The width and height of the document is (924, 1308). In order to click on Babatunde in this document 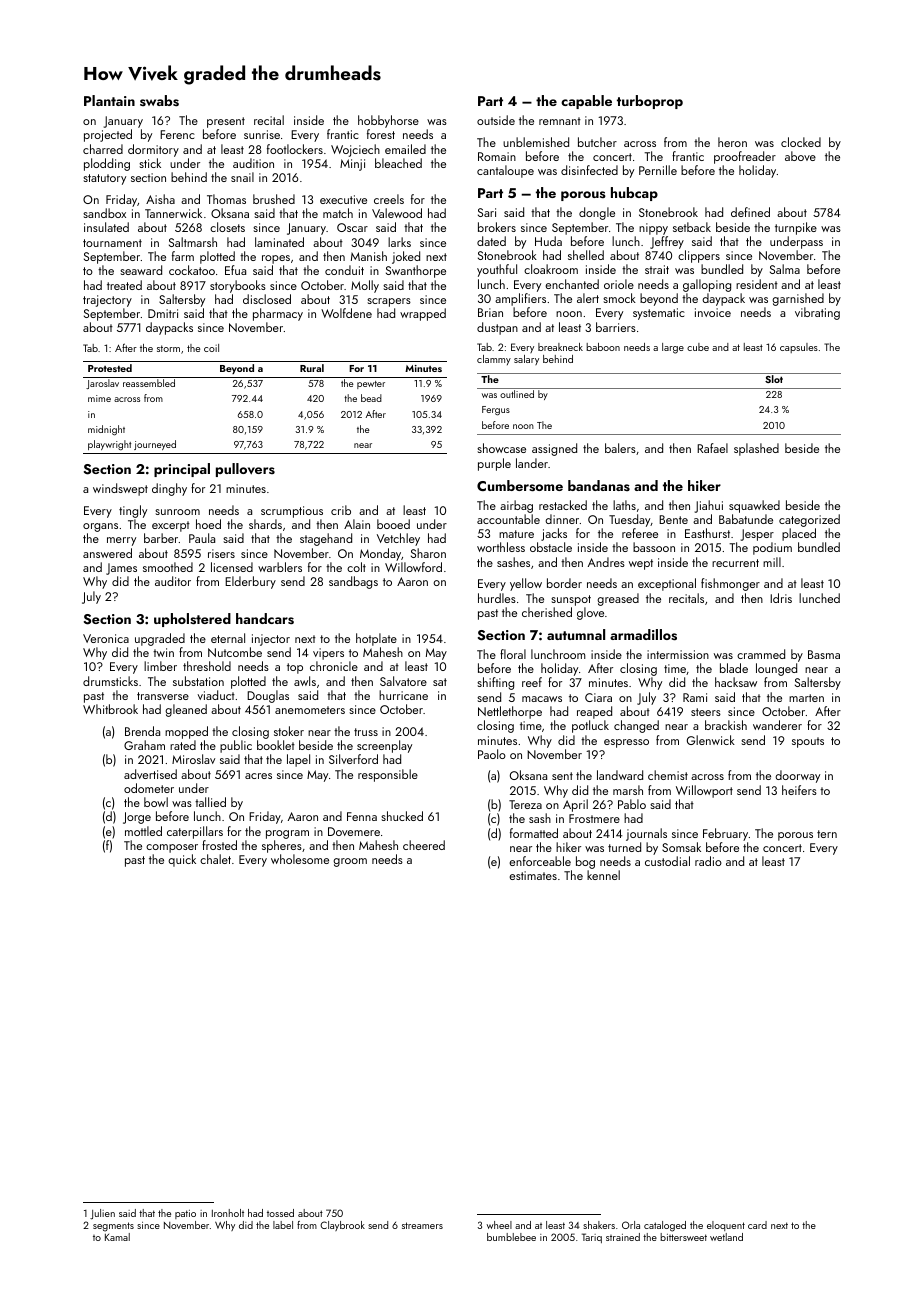, I will do `click(746, 519)`.
